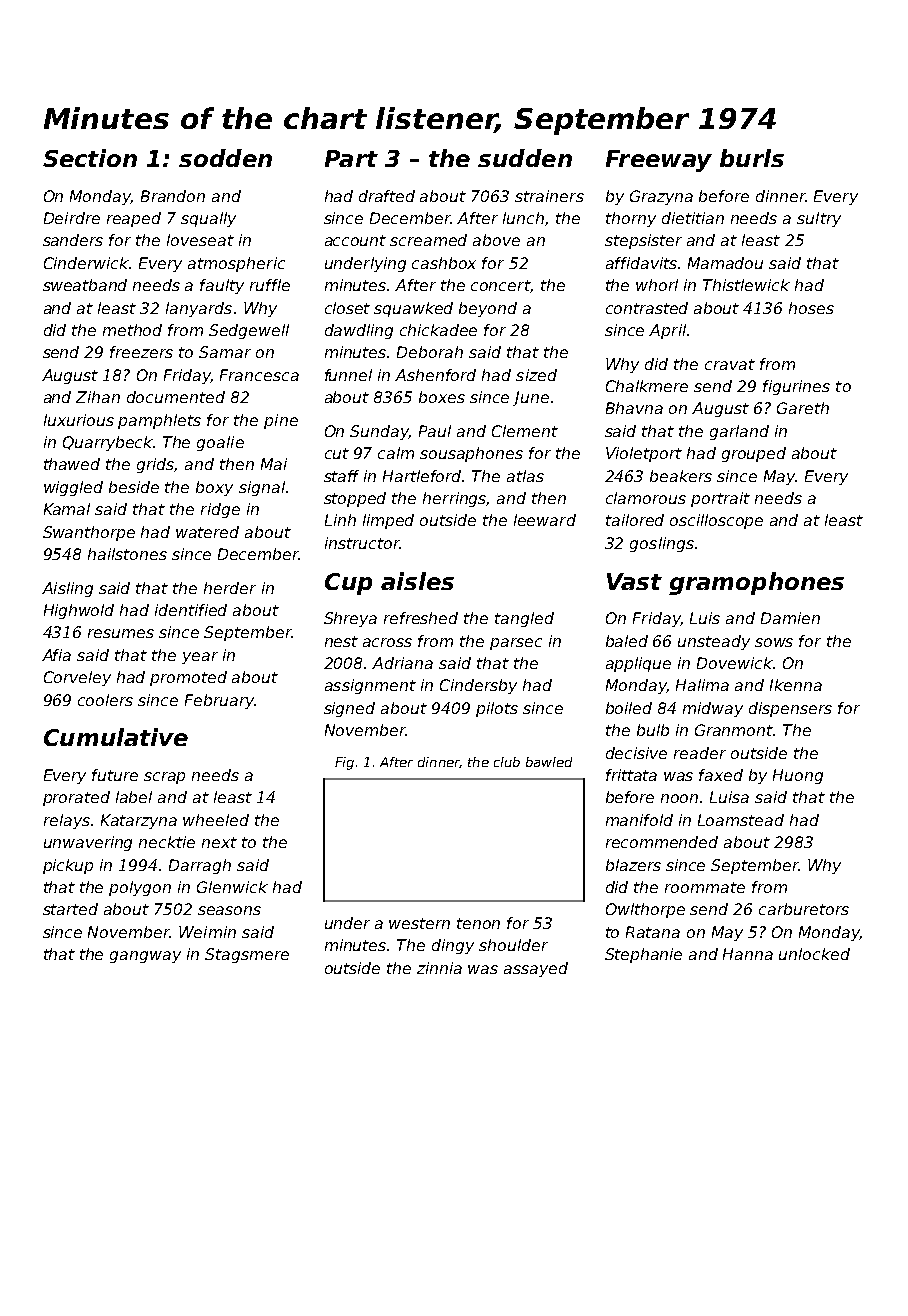  Describe the element at coordinates (754, 454) in the page. I see `grouped` at that location.
